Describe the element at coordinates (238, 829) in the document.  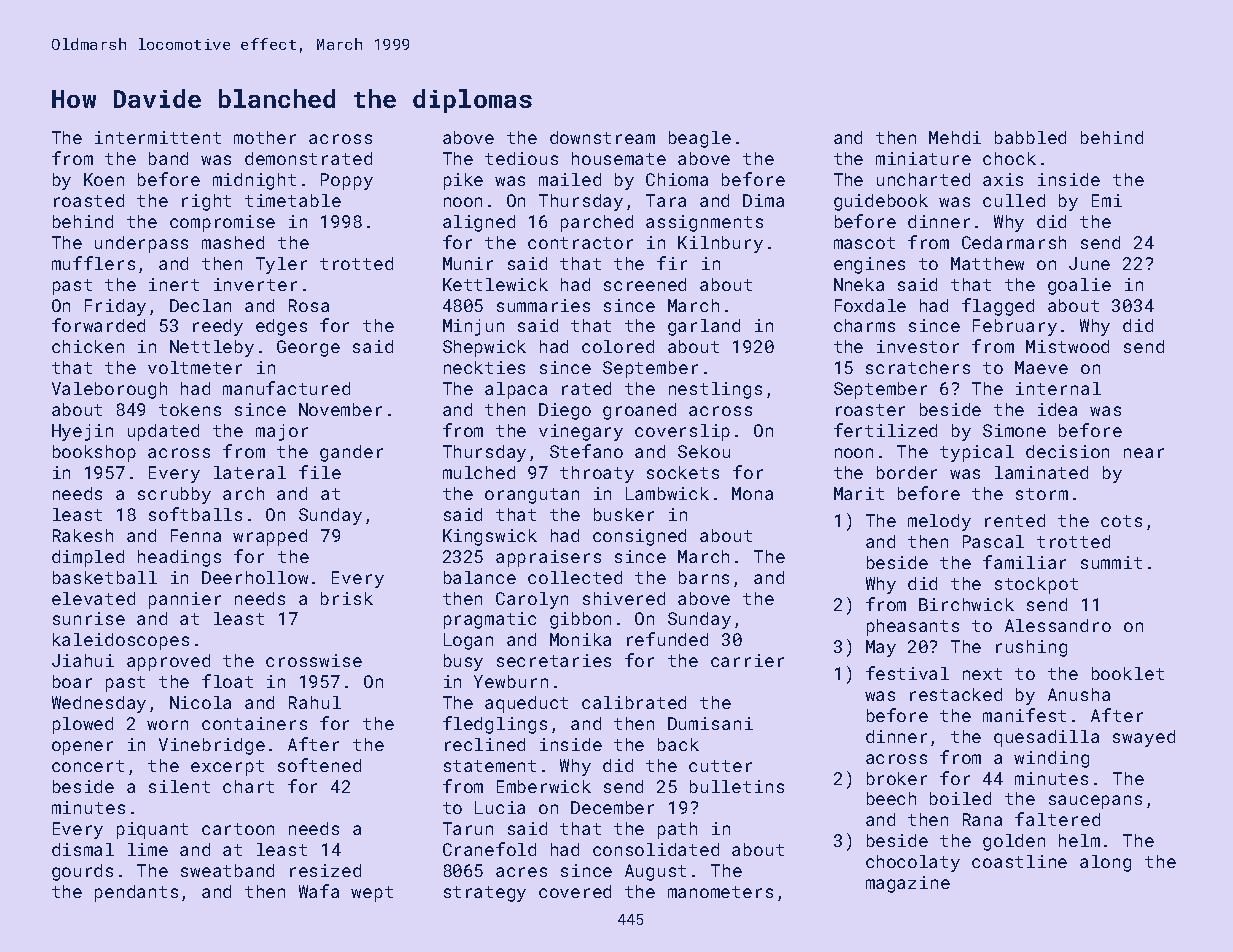
I see `cartoon` at that location.
